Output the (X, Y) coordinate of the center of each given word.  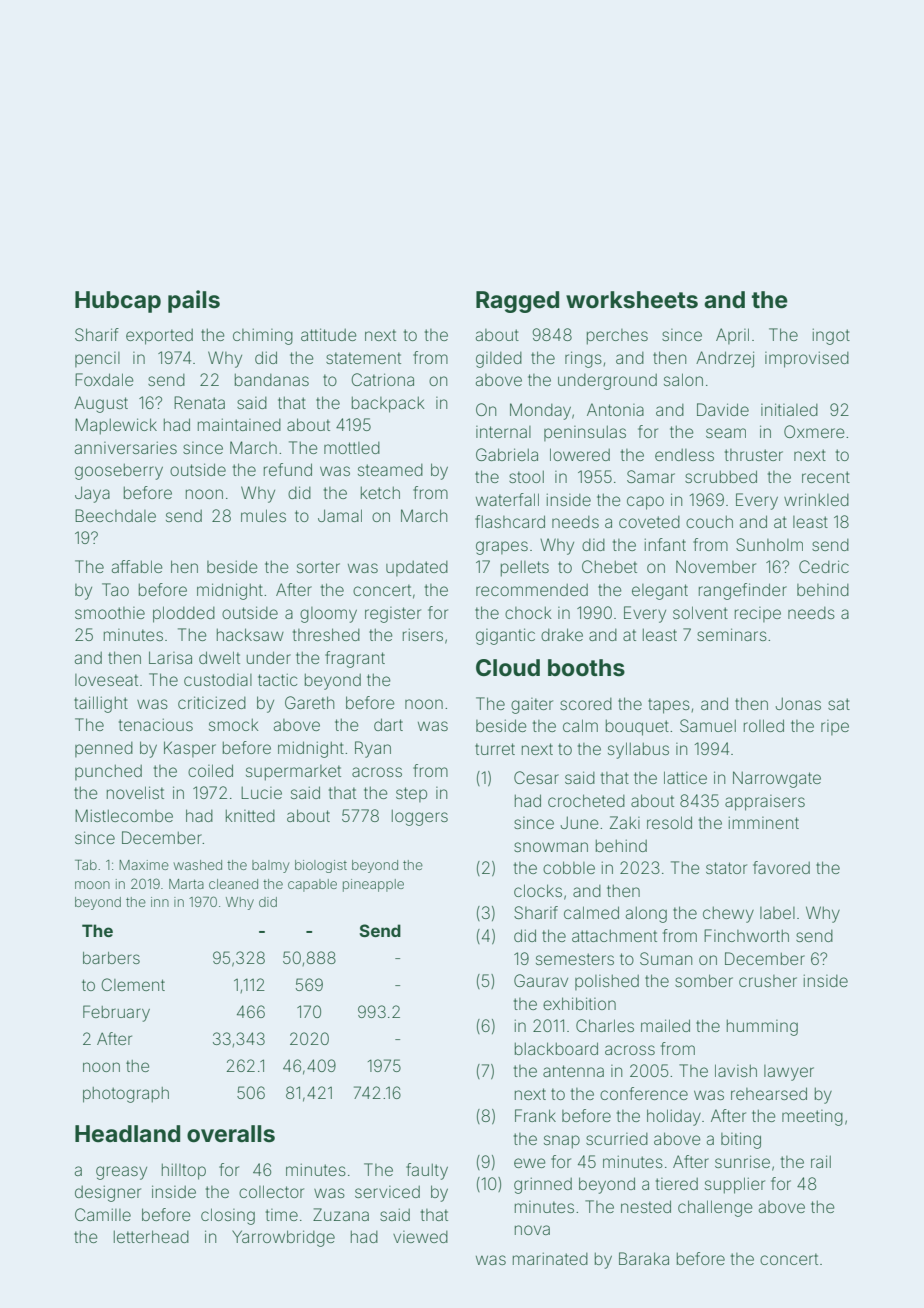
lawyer (789, 1073)
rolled (764, 725)
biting (741, 1140)
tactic (277, 679)
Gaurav (541, 980)
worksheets (632, 300)
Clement (133, 984)
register (393, 615)
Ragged (517, 302)
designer (108, 1193)
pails (194, 301)
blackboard (556, 1048)
